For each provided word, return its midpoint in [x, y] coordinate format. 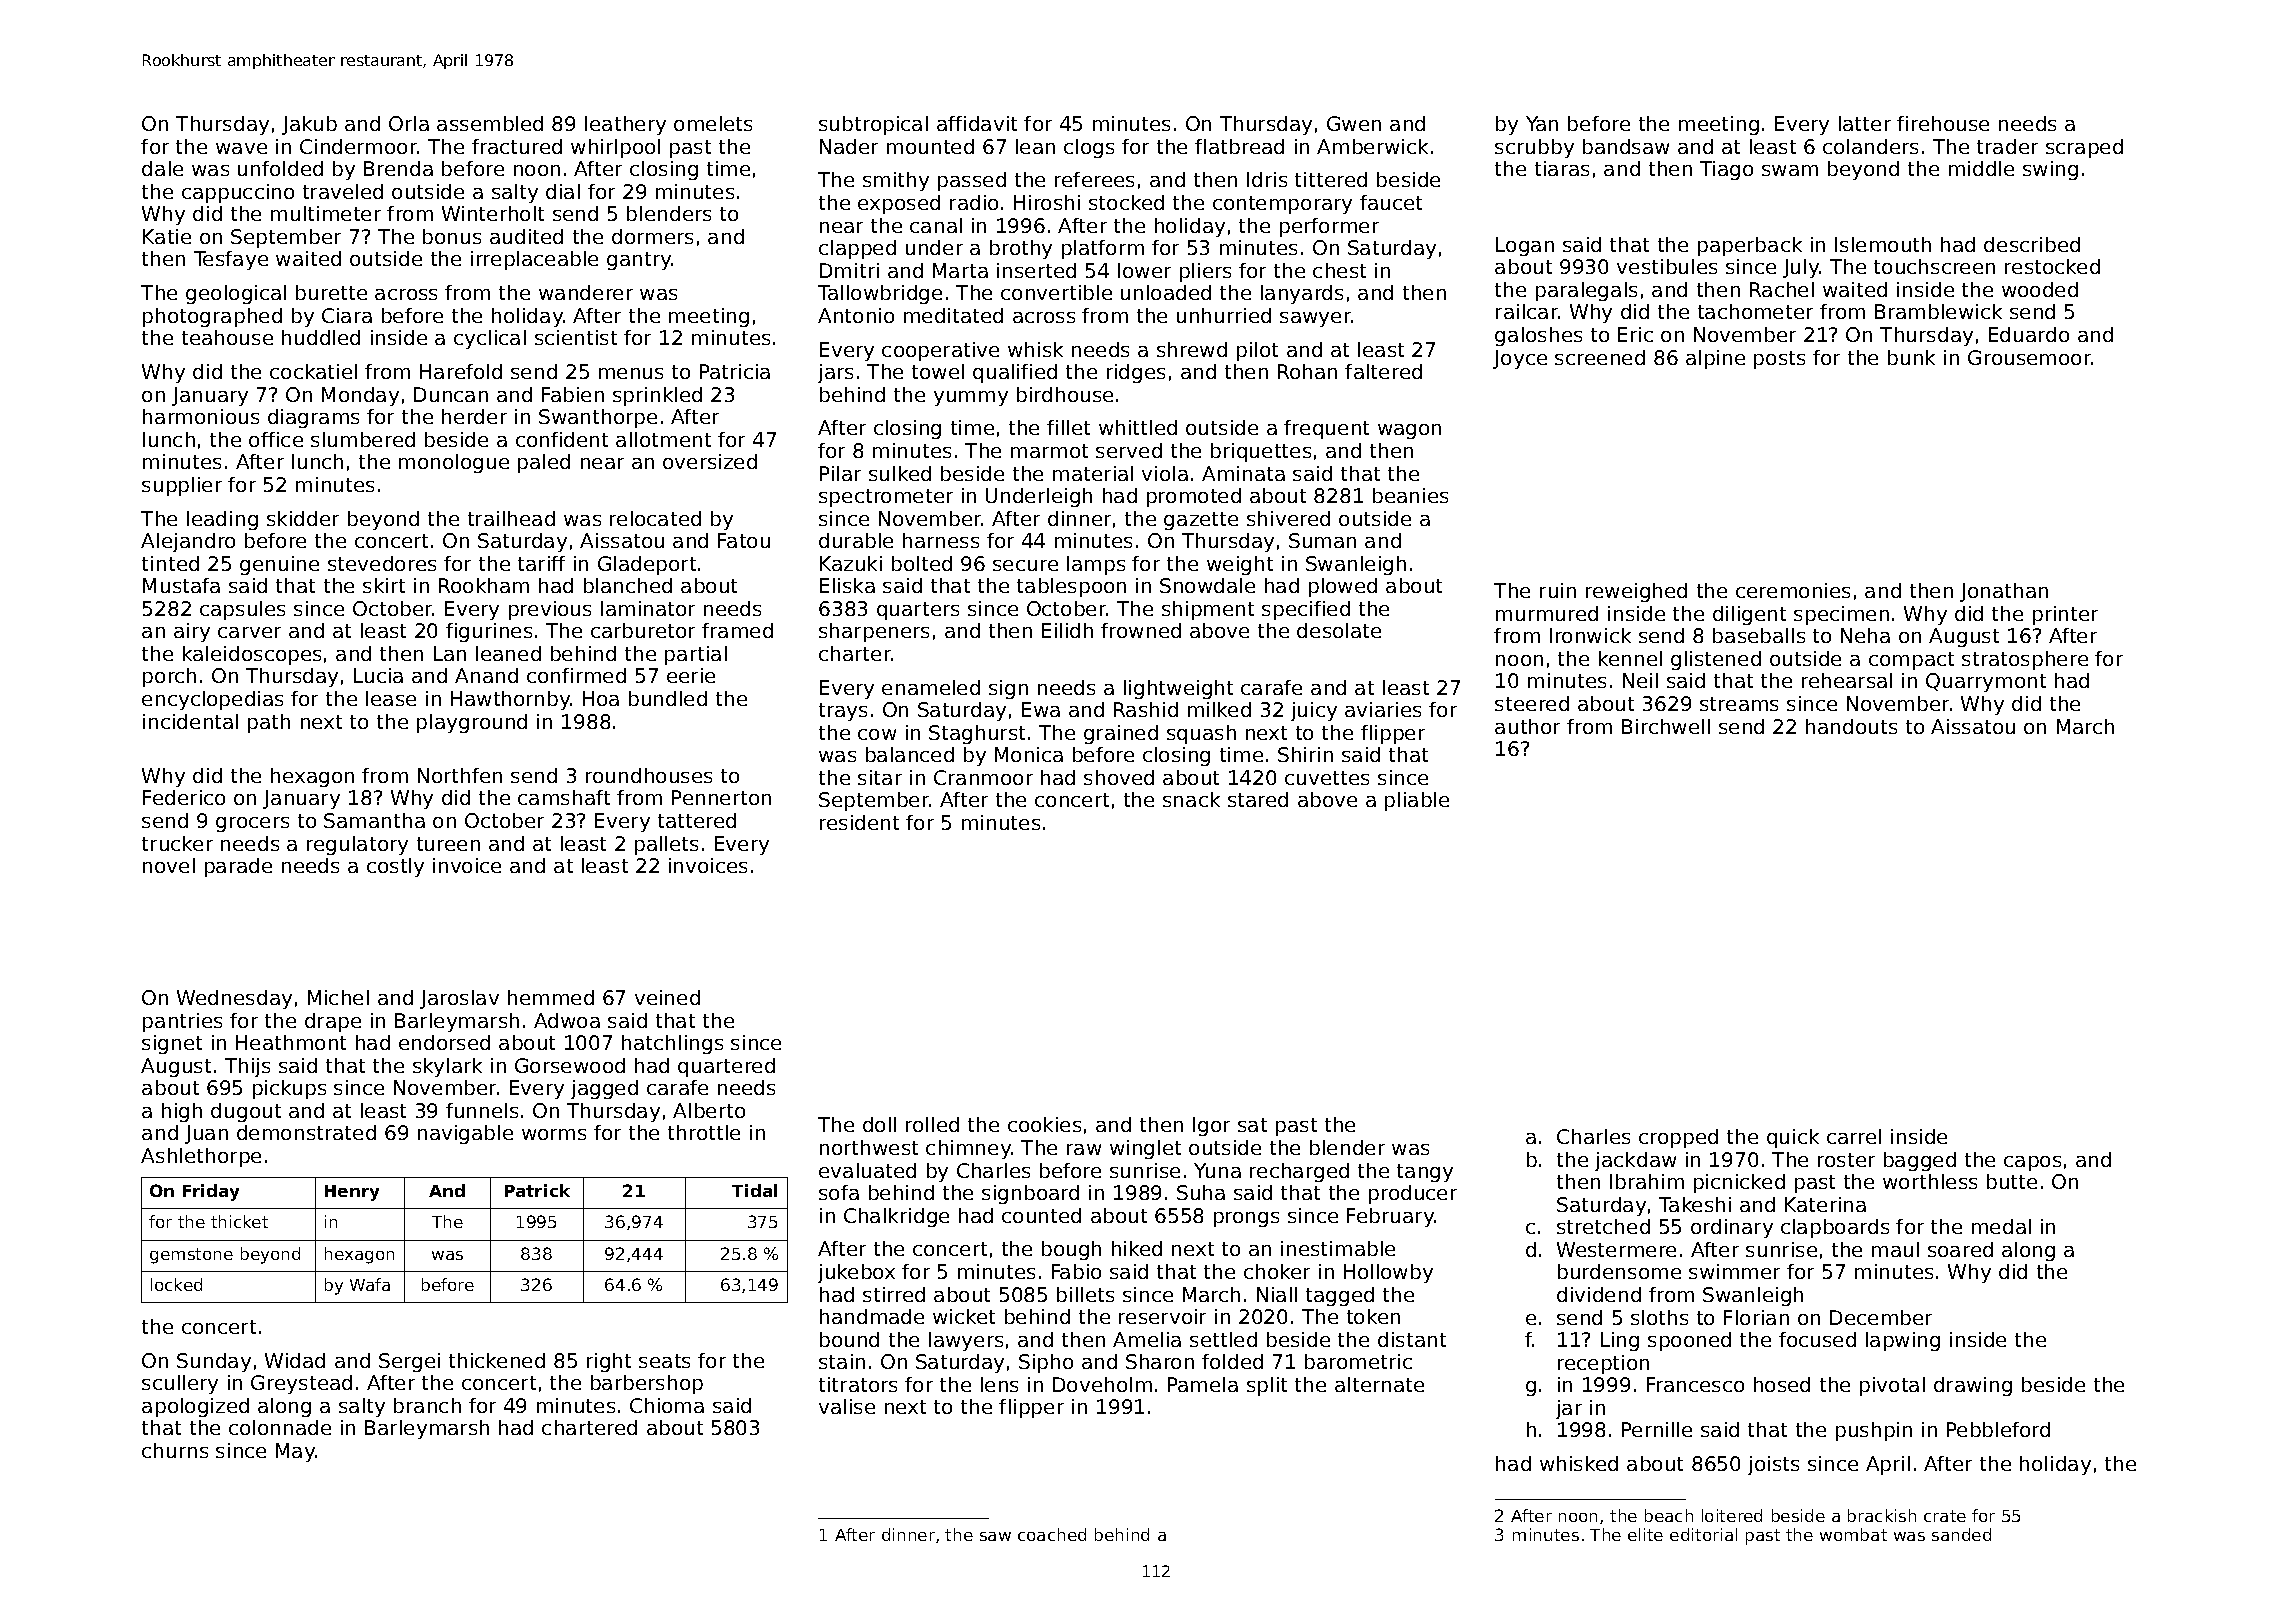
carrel [1854, 1136]
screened [1600, 357]
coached [1052, 1534]
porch [169, 677]
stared [1258, 799]
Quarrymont [1986, 682]
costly [395, 867]
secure [1025, 565]
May [295, 1452]
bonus [452, 236]
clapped [857, 249]
